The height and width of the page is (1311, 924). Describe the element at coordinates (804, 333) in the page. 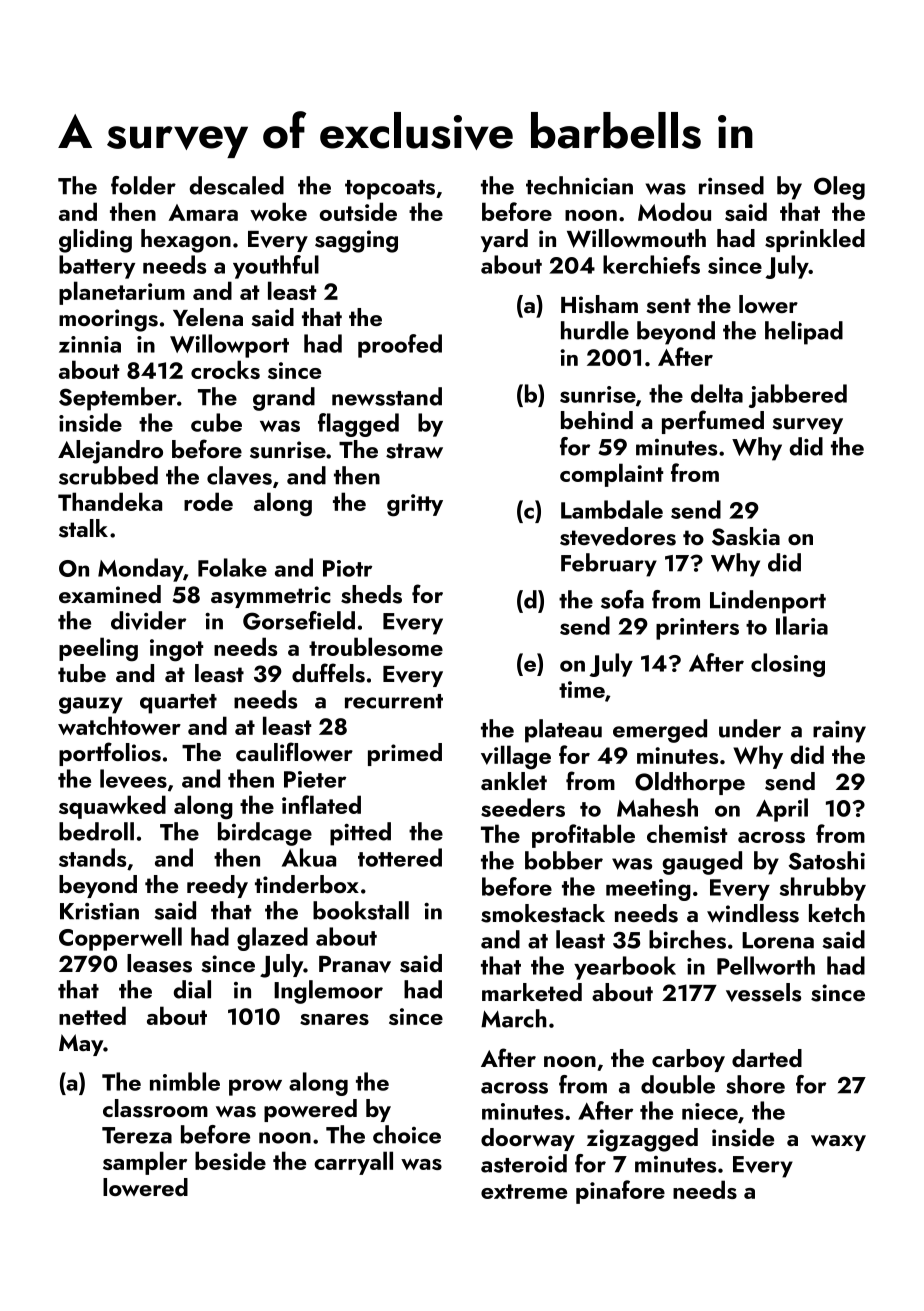

I see `helipad` at that location.
